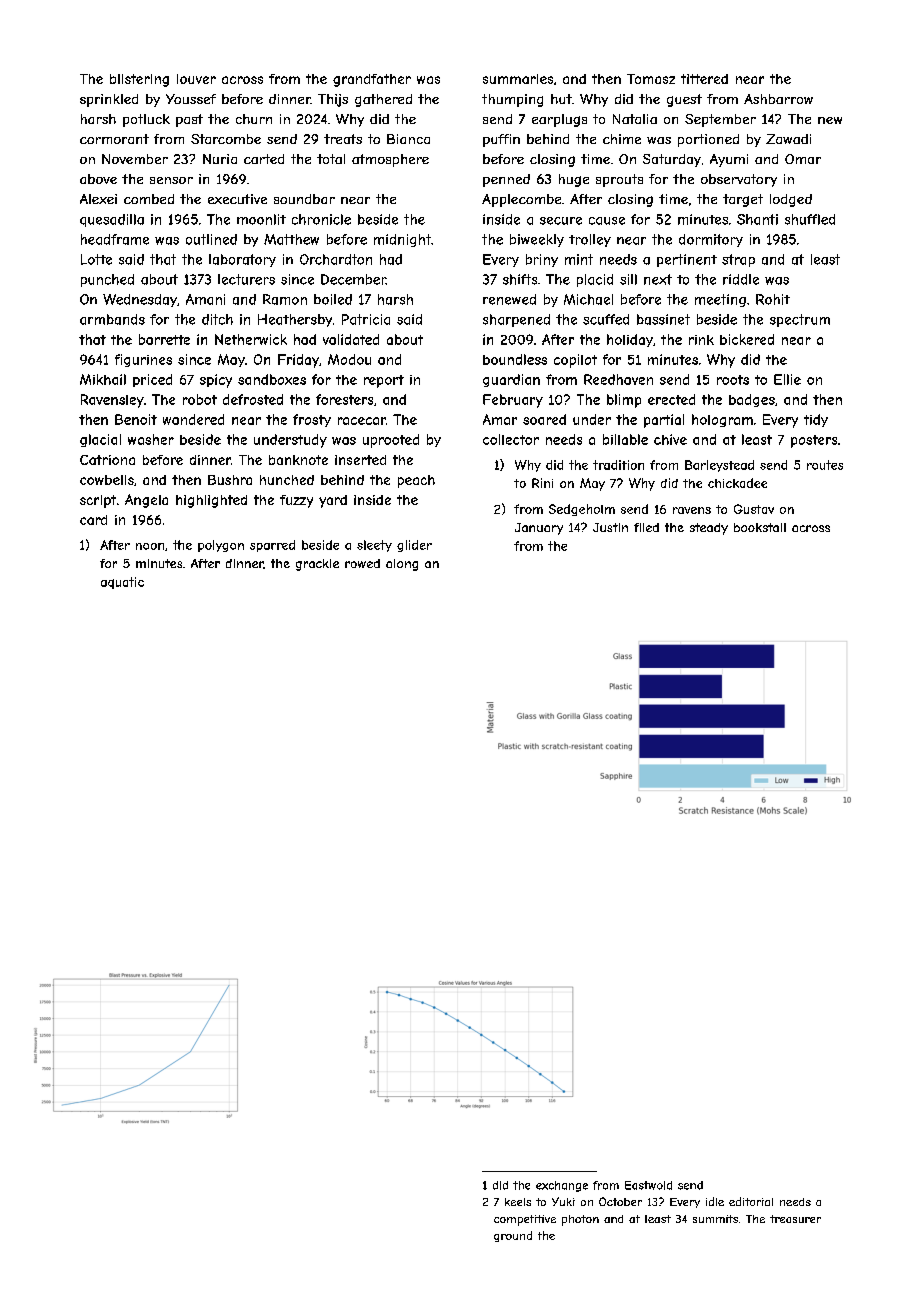  What do you see at coordinates (374, 546) in the screenshot?
I see `sleety` at bounding box center [374, 546].
